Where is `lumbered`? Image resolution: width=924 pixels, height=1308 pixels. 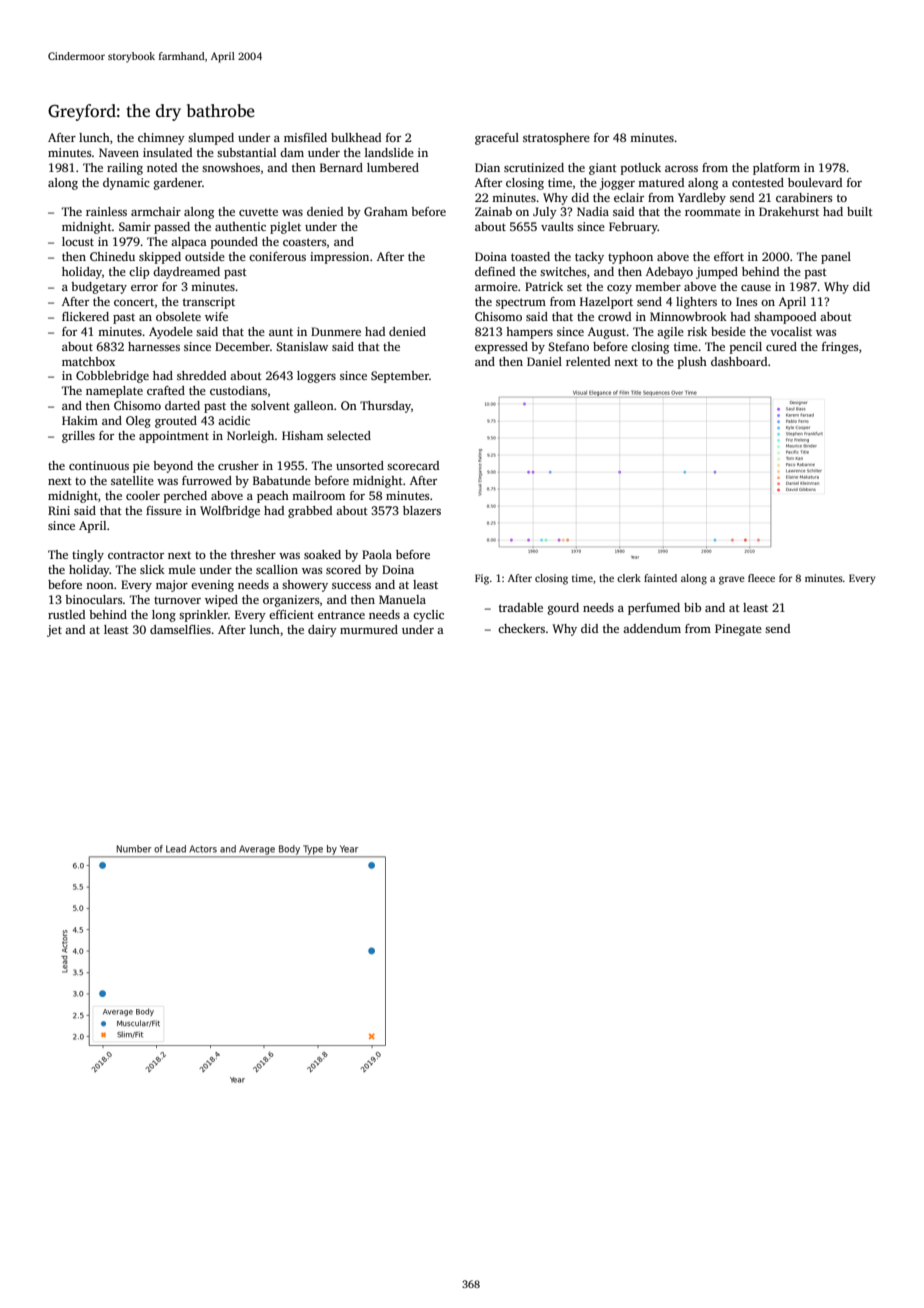 lumbered is located at coordinates (393, 167).
